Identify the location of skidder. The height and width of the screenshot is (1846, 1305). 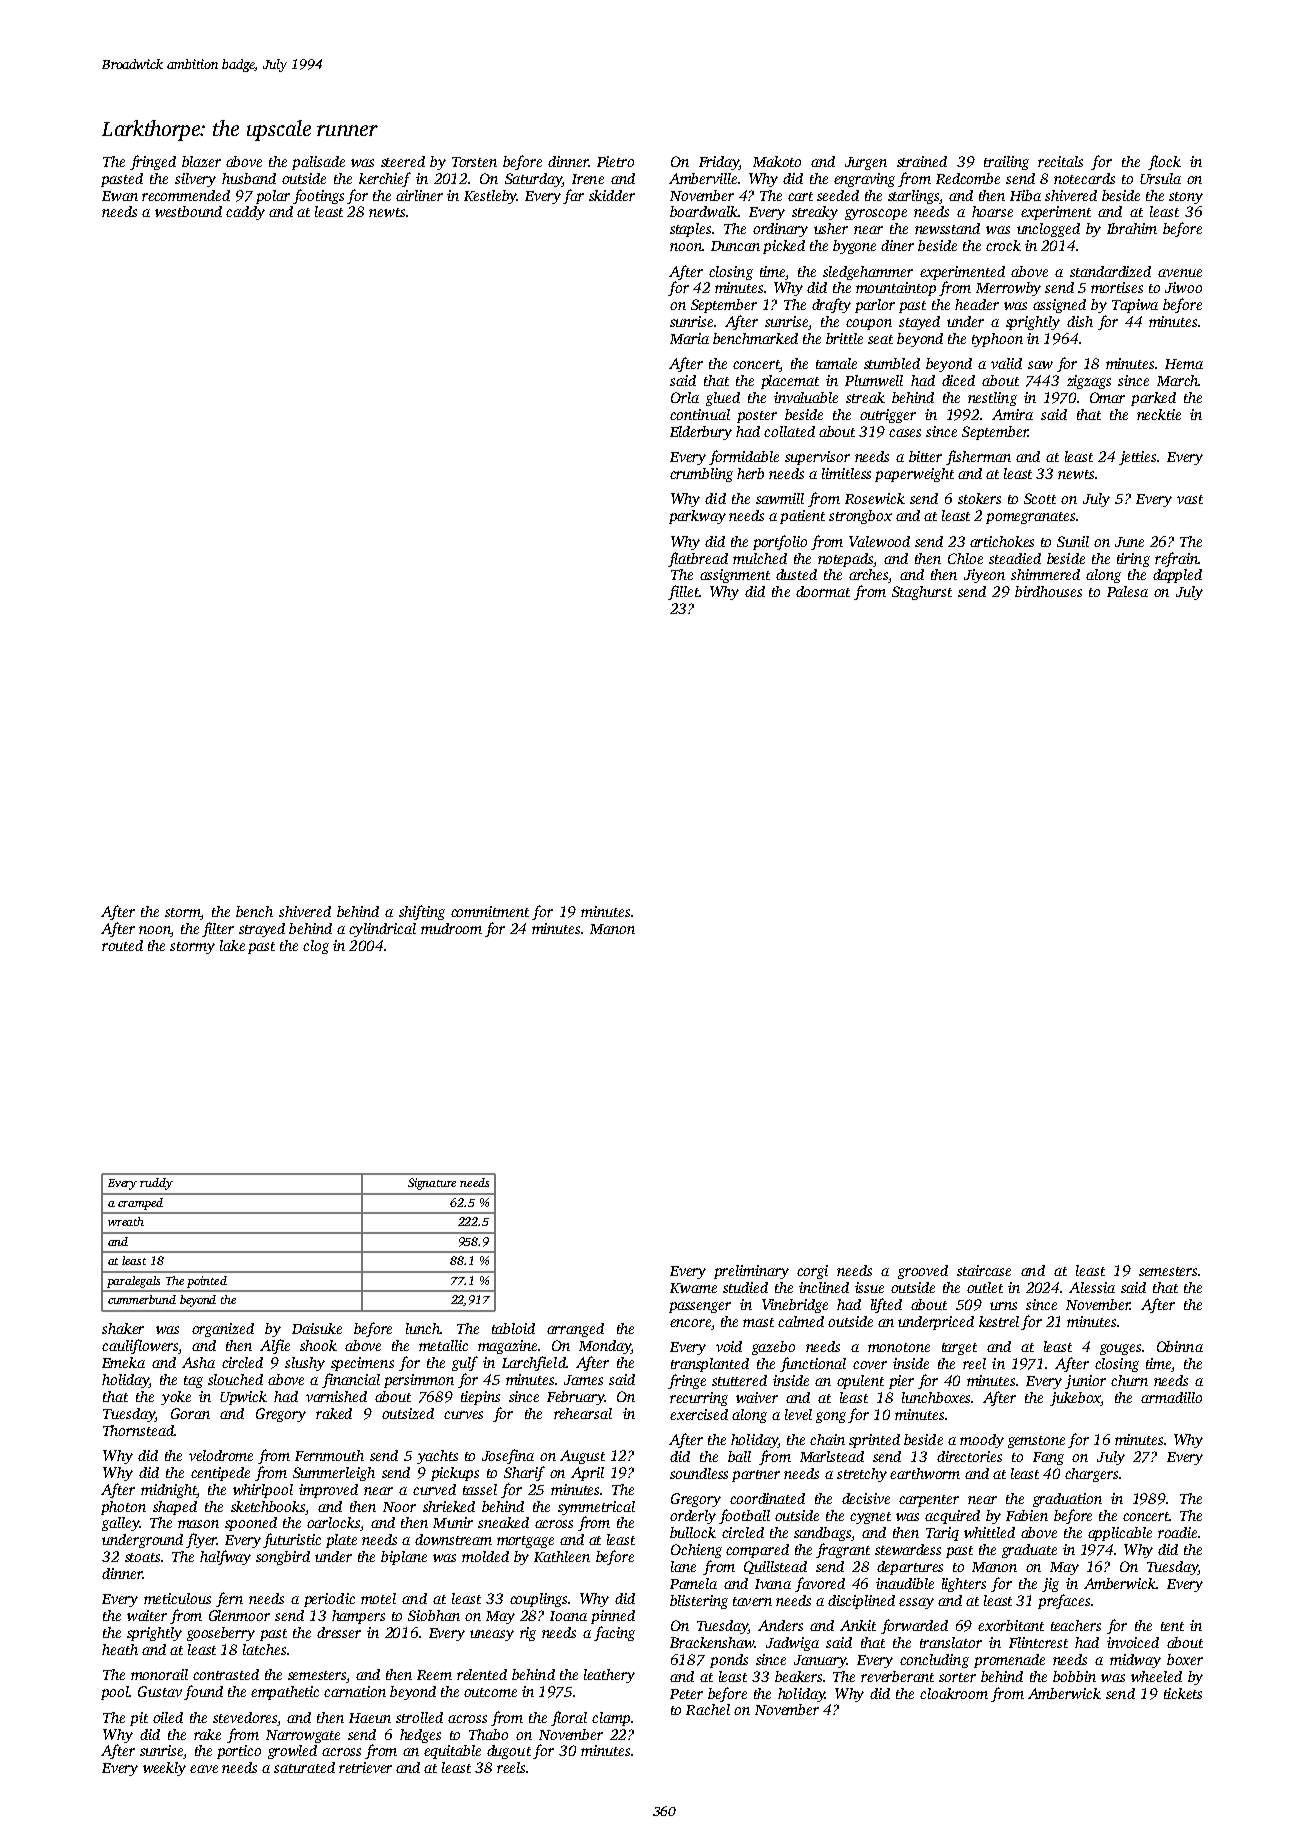
(612, 195).
